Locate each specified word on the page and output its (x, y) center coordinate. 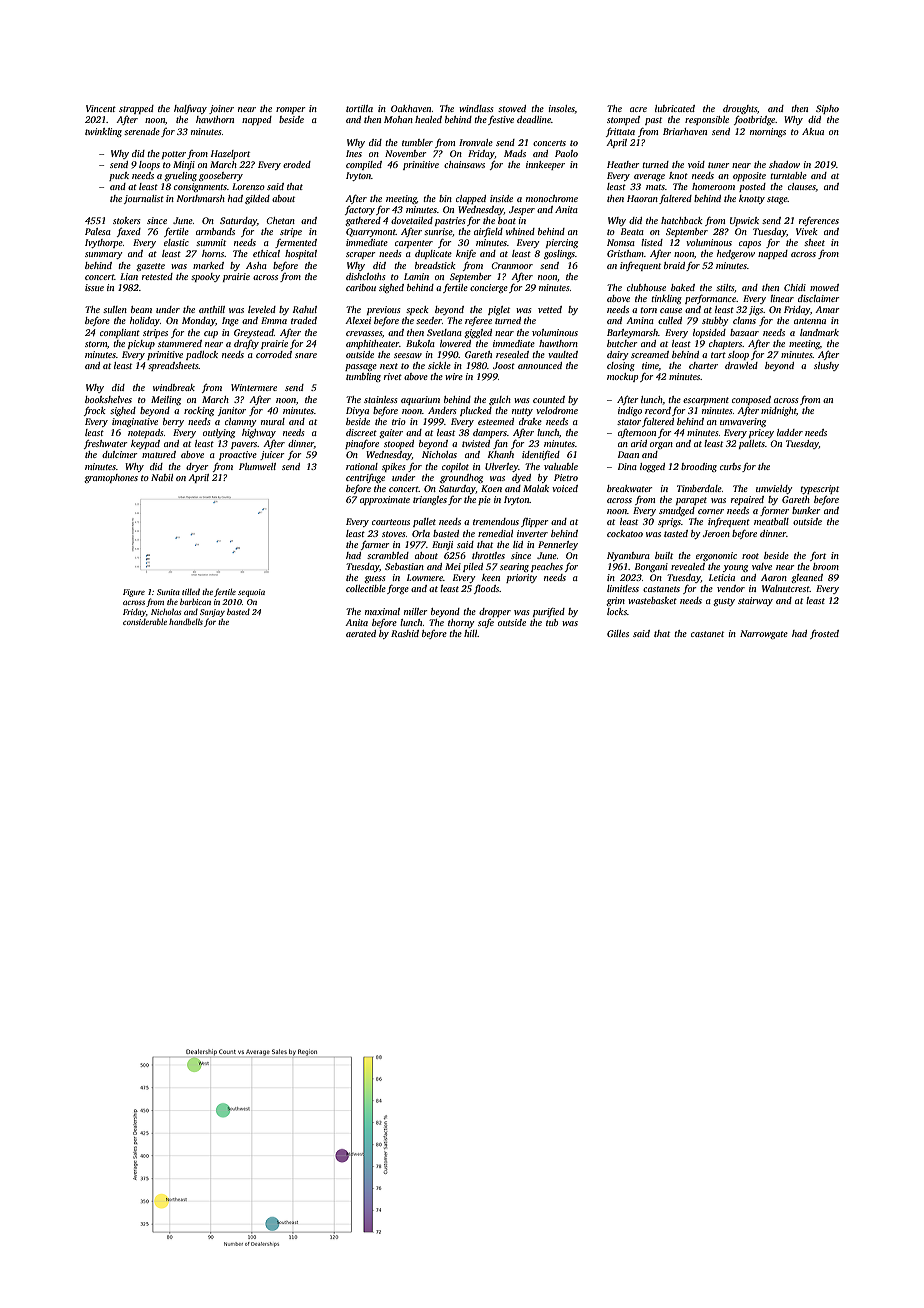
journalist (144, 199)
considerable (145, 621)
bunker (806, 510)
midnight (779, 411)
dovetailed (412, 220)
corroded (274, 354)
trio (399, 421)
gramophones (111, 478)
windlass (476, 108)
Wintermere (254, 387)
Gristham (625, 253)
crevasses (364, 333)
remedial (495, 533)
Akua (813, 131)
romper (290, 110)
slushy (826, 366)
